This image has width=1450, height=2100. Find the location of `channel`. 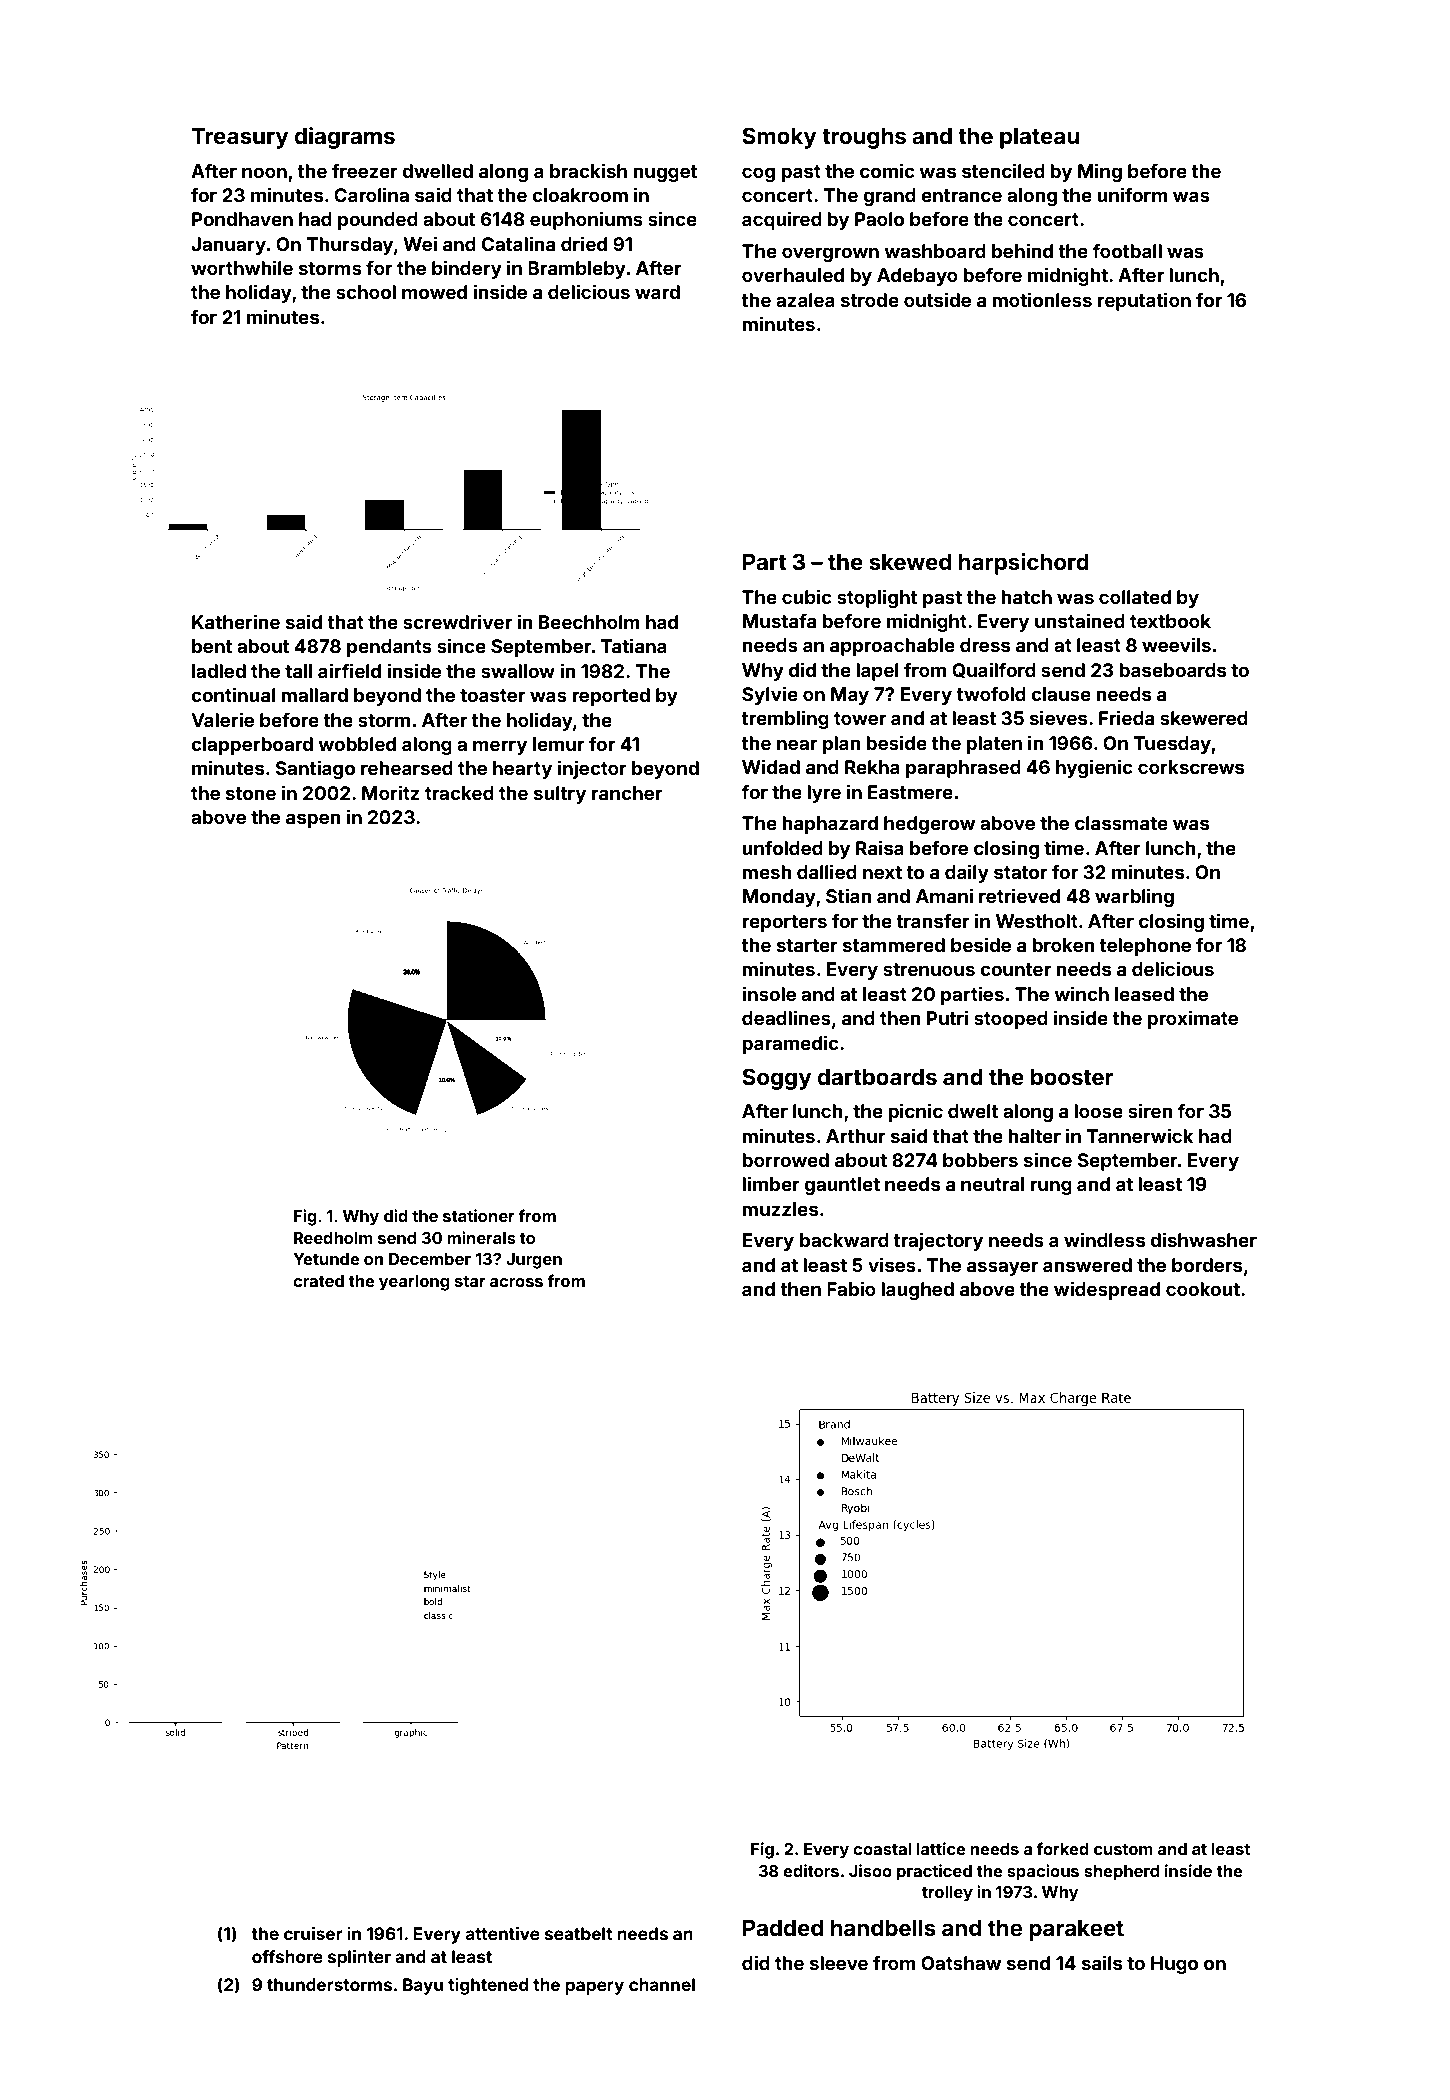

channel is located at coordinates (662, 1984).
